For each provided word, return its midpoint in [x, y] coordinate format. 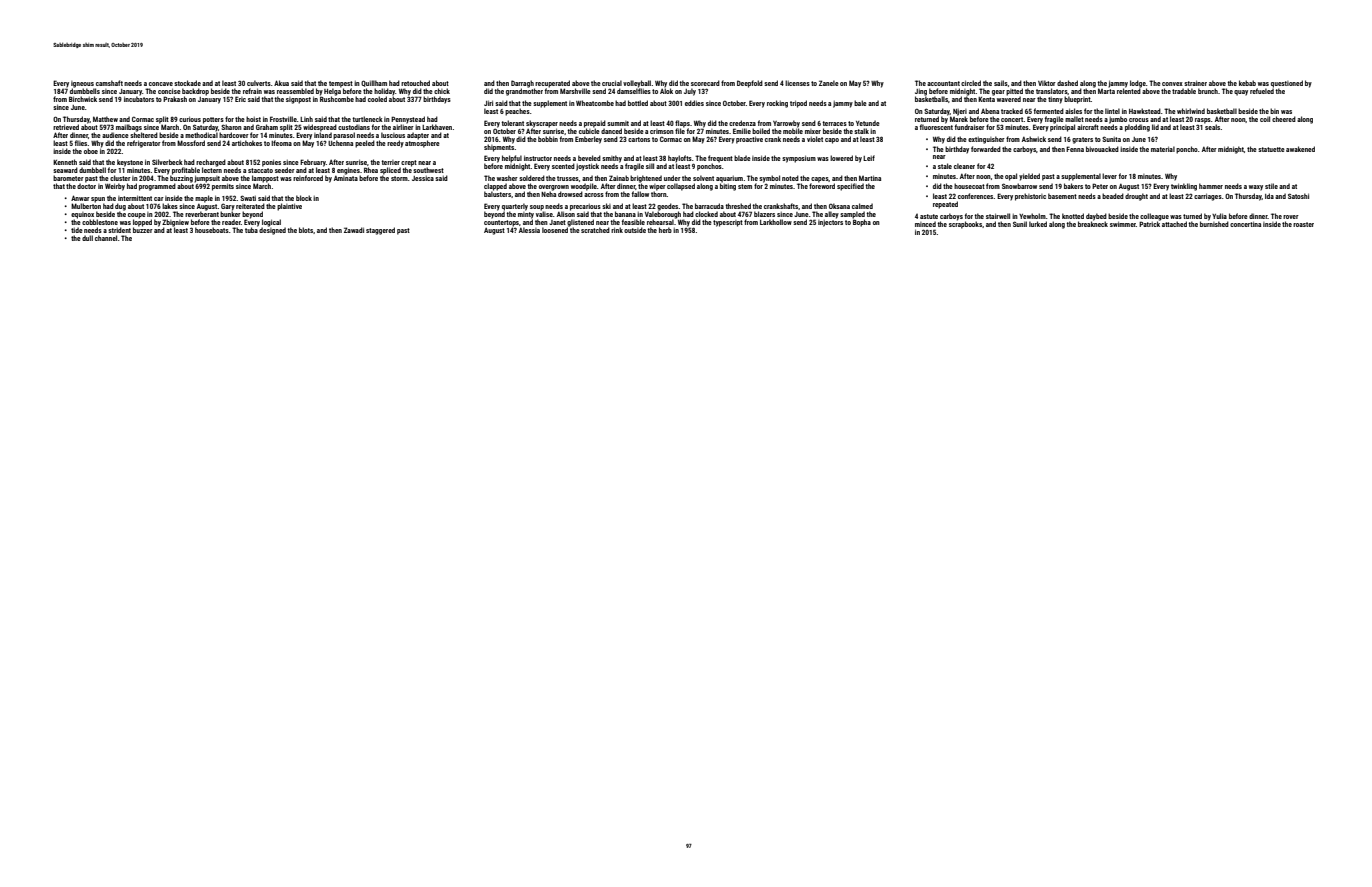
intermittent [135, 198]
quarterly [515, 207]
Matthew [105, 119]
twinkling [1184, 187]
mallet [1074, 119]
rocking [777, 104]
